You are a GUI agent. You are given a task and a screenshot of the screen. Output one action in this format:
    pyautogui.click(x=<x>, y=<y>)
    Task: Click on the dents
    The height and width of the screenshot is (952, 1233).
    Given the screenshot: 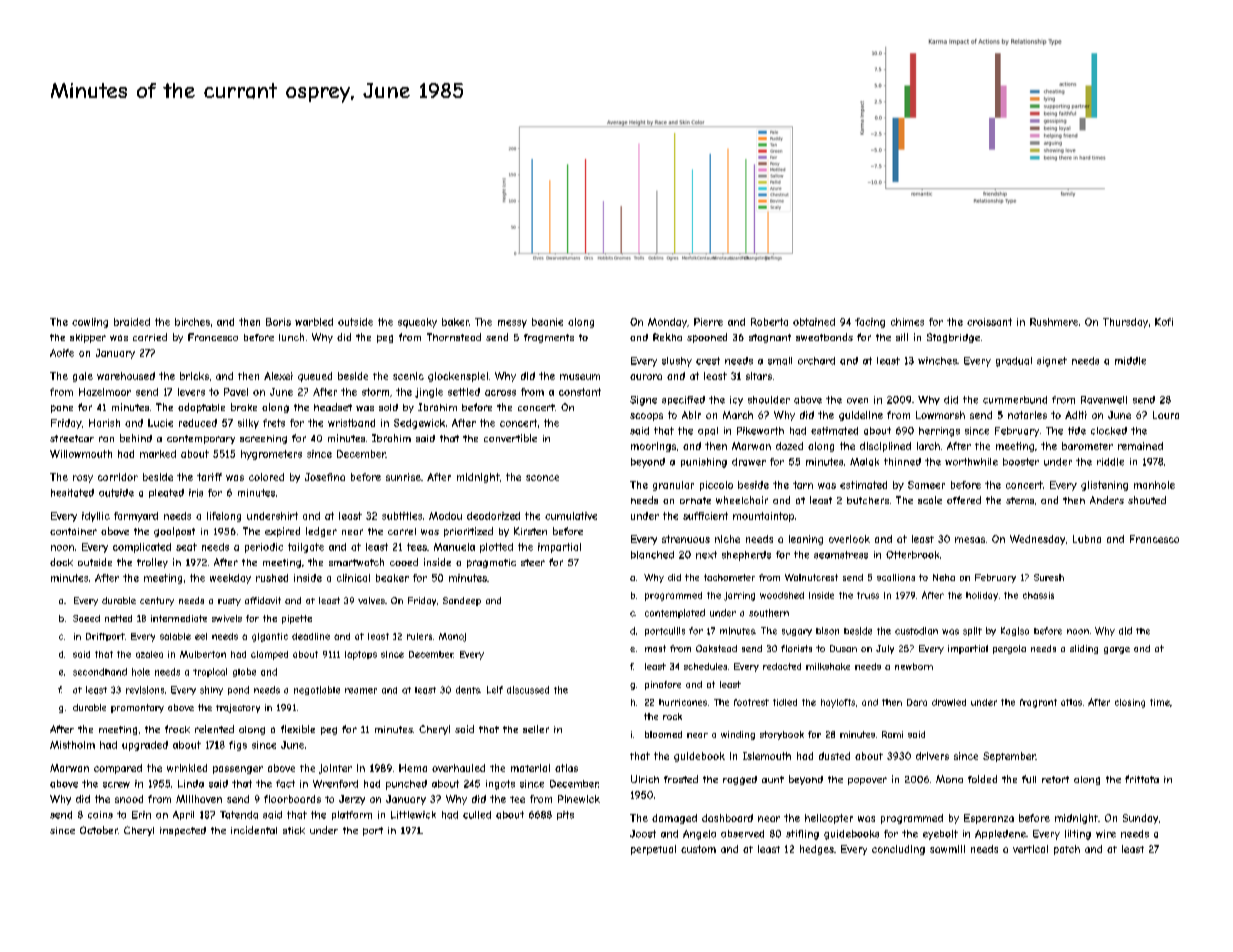 What is the action you would take?
    pyautogui.click(x=468, y=690)
